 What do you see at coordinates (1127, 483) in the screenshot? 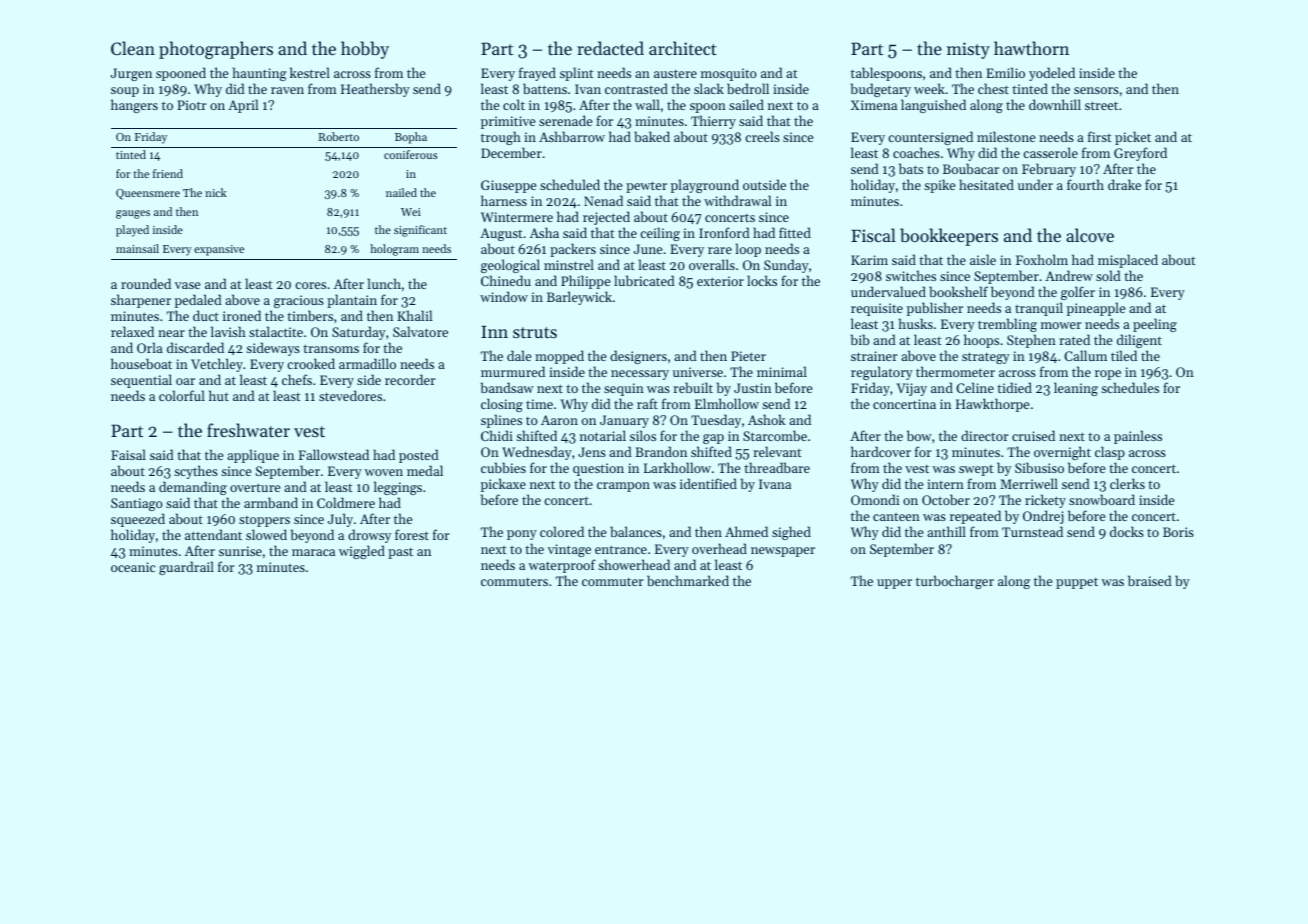
I see `clerks` at bounding box center [1127, 483].
